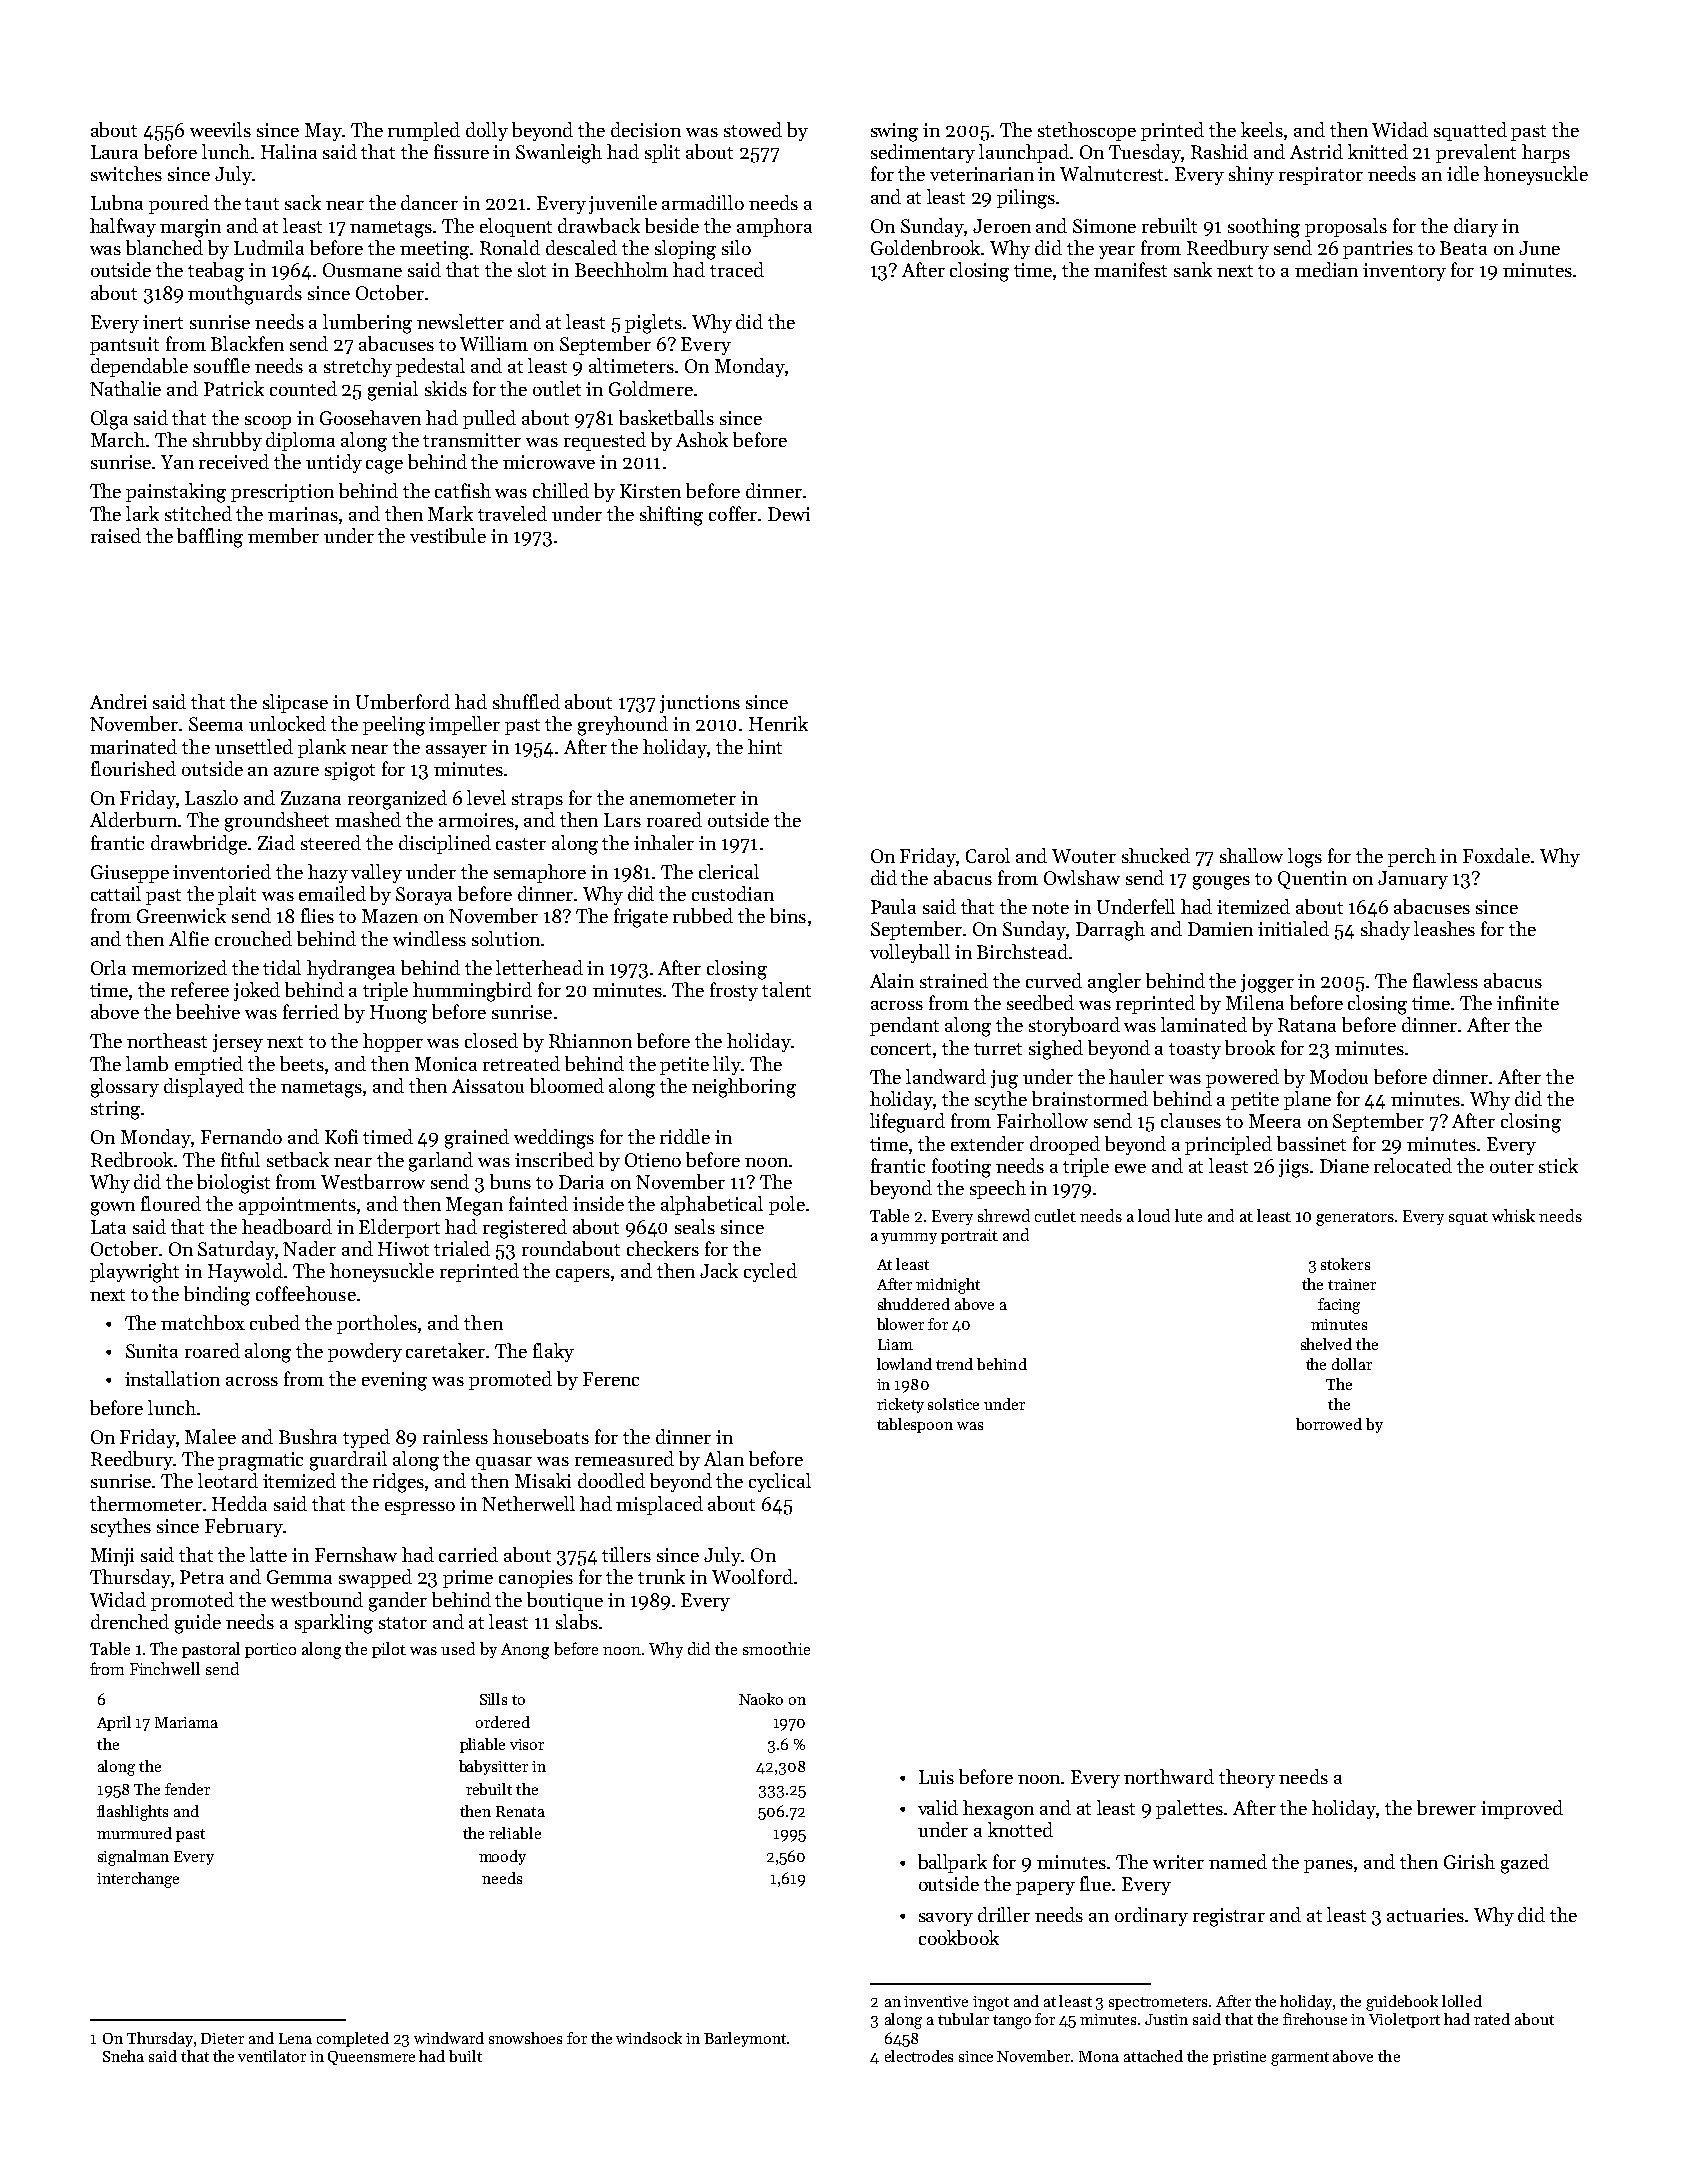 Image resolution: width=1683 pixels, height=2178 pixels. What do you see at coordinates (1262, 129) in the screenshot?
I see `keels` at bounding box center [1262, 129].
